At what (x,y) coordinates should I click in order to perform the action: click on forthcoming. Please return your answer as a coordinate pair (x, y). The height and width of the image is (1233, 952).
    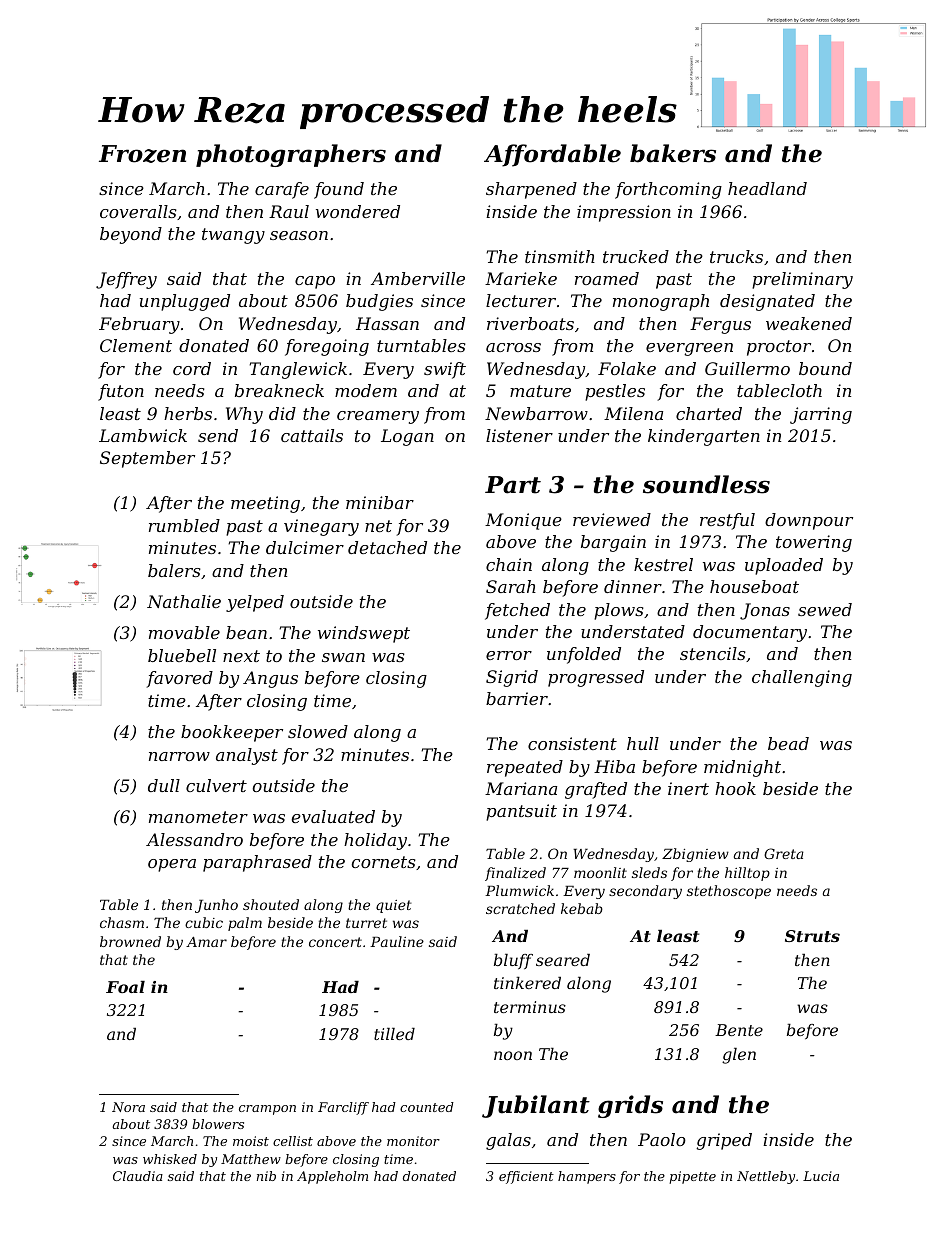
    Looking at the image, I should click on (668, 190).
